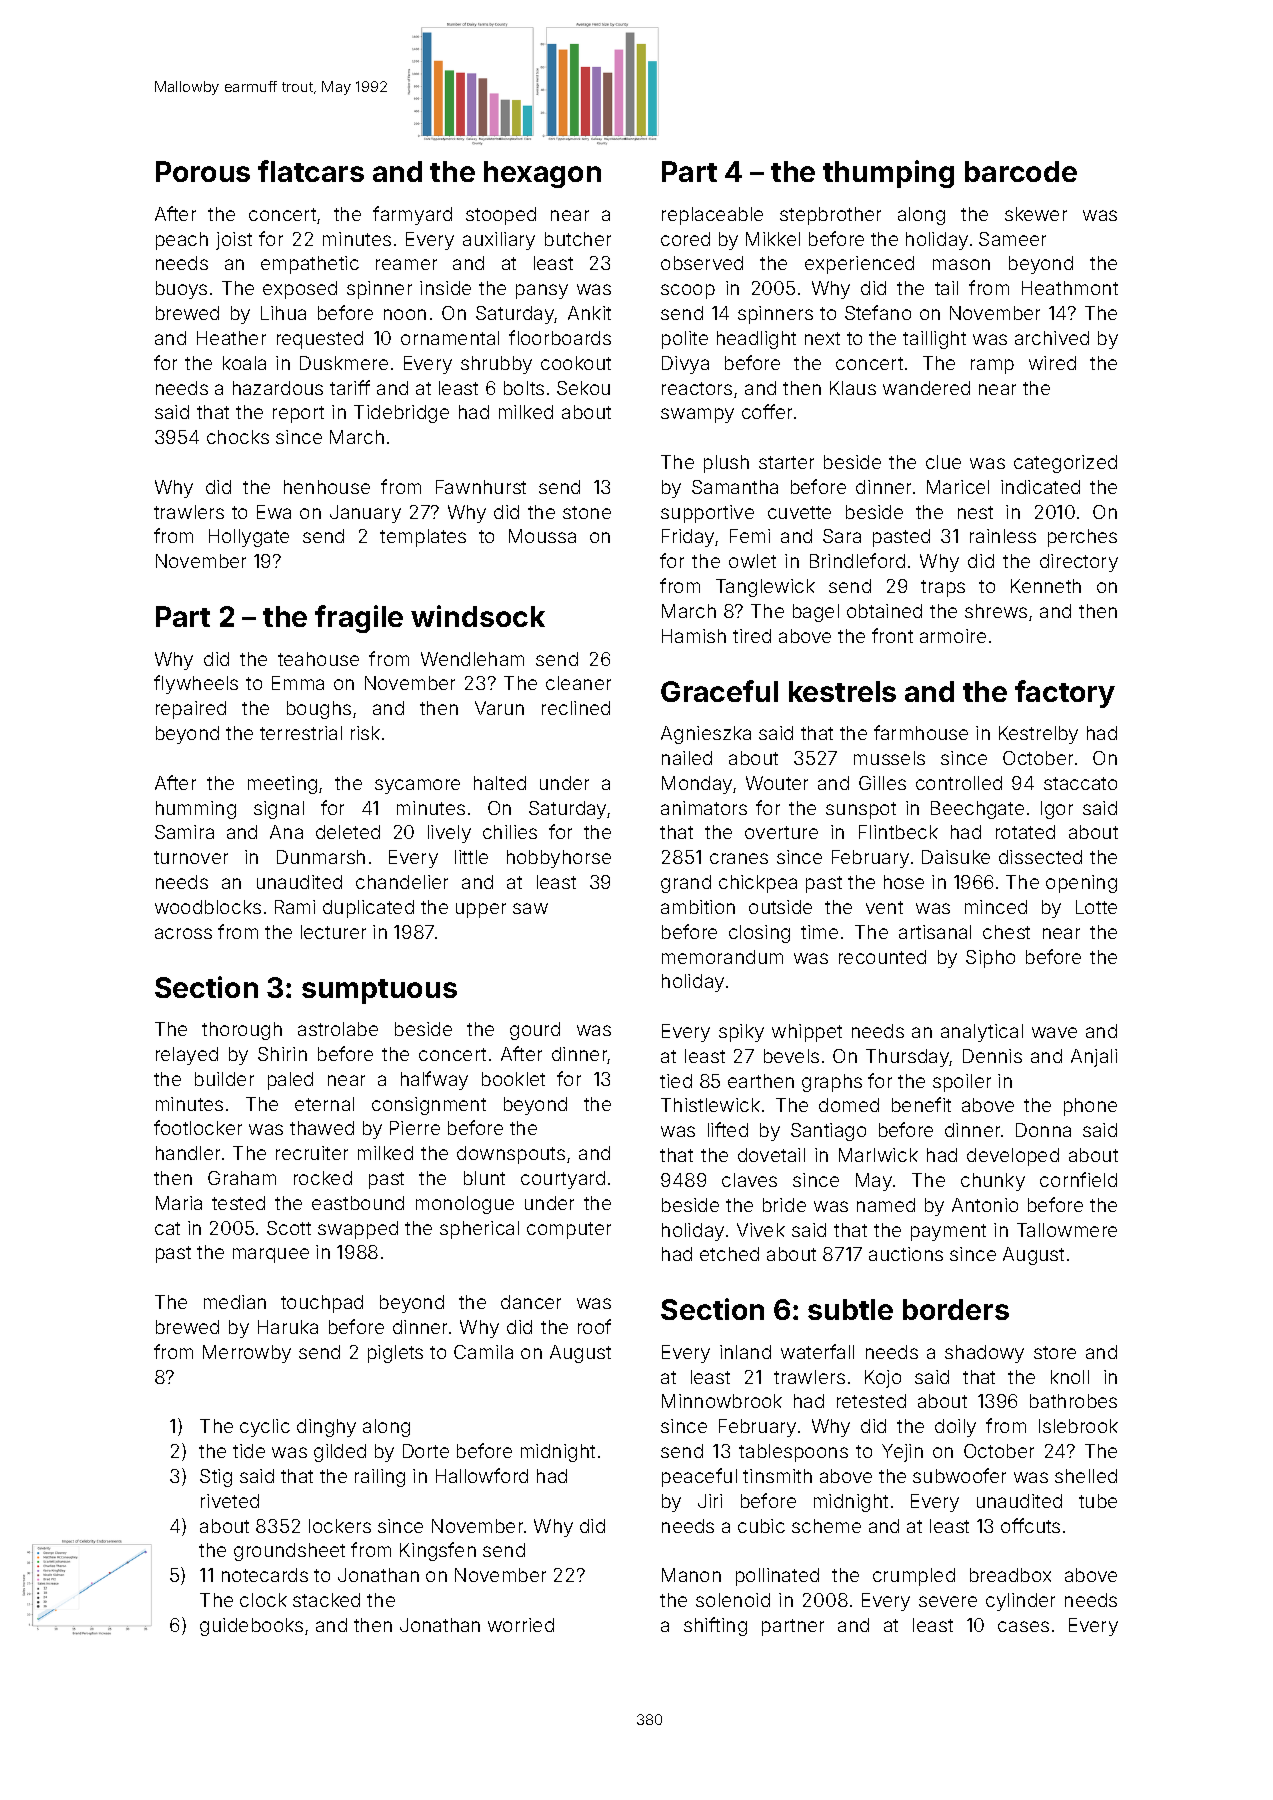 Image resolution: width=1273 pixels, height=1800 pixels. I want to click on cases, so click(1023, 1626).
